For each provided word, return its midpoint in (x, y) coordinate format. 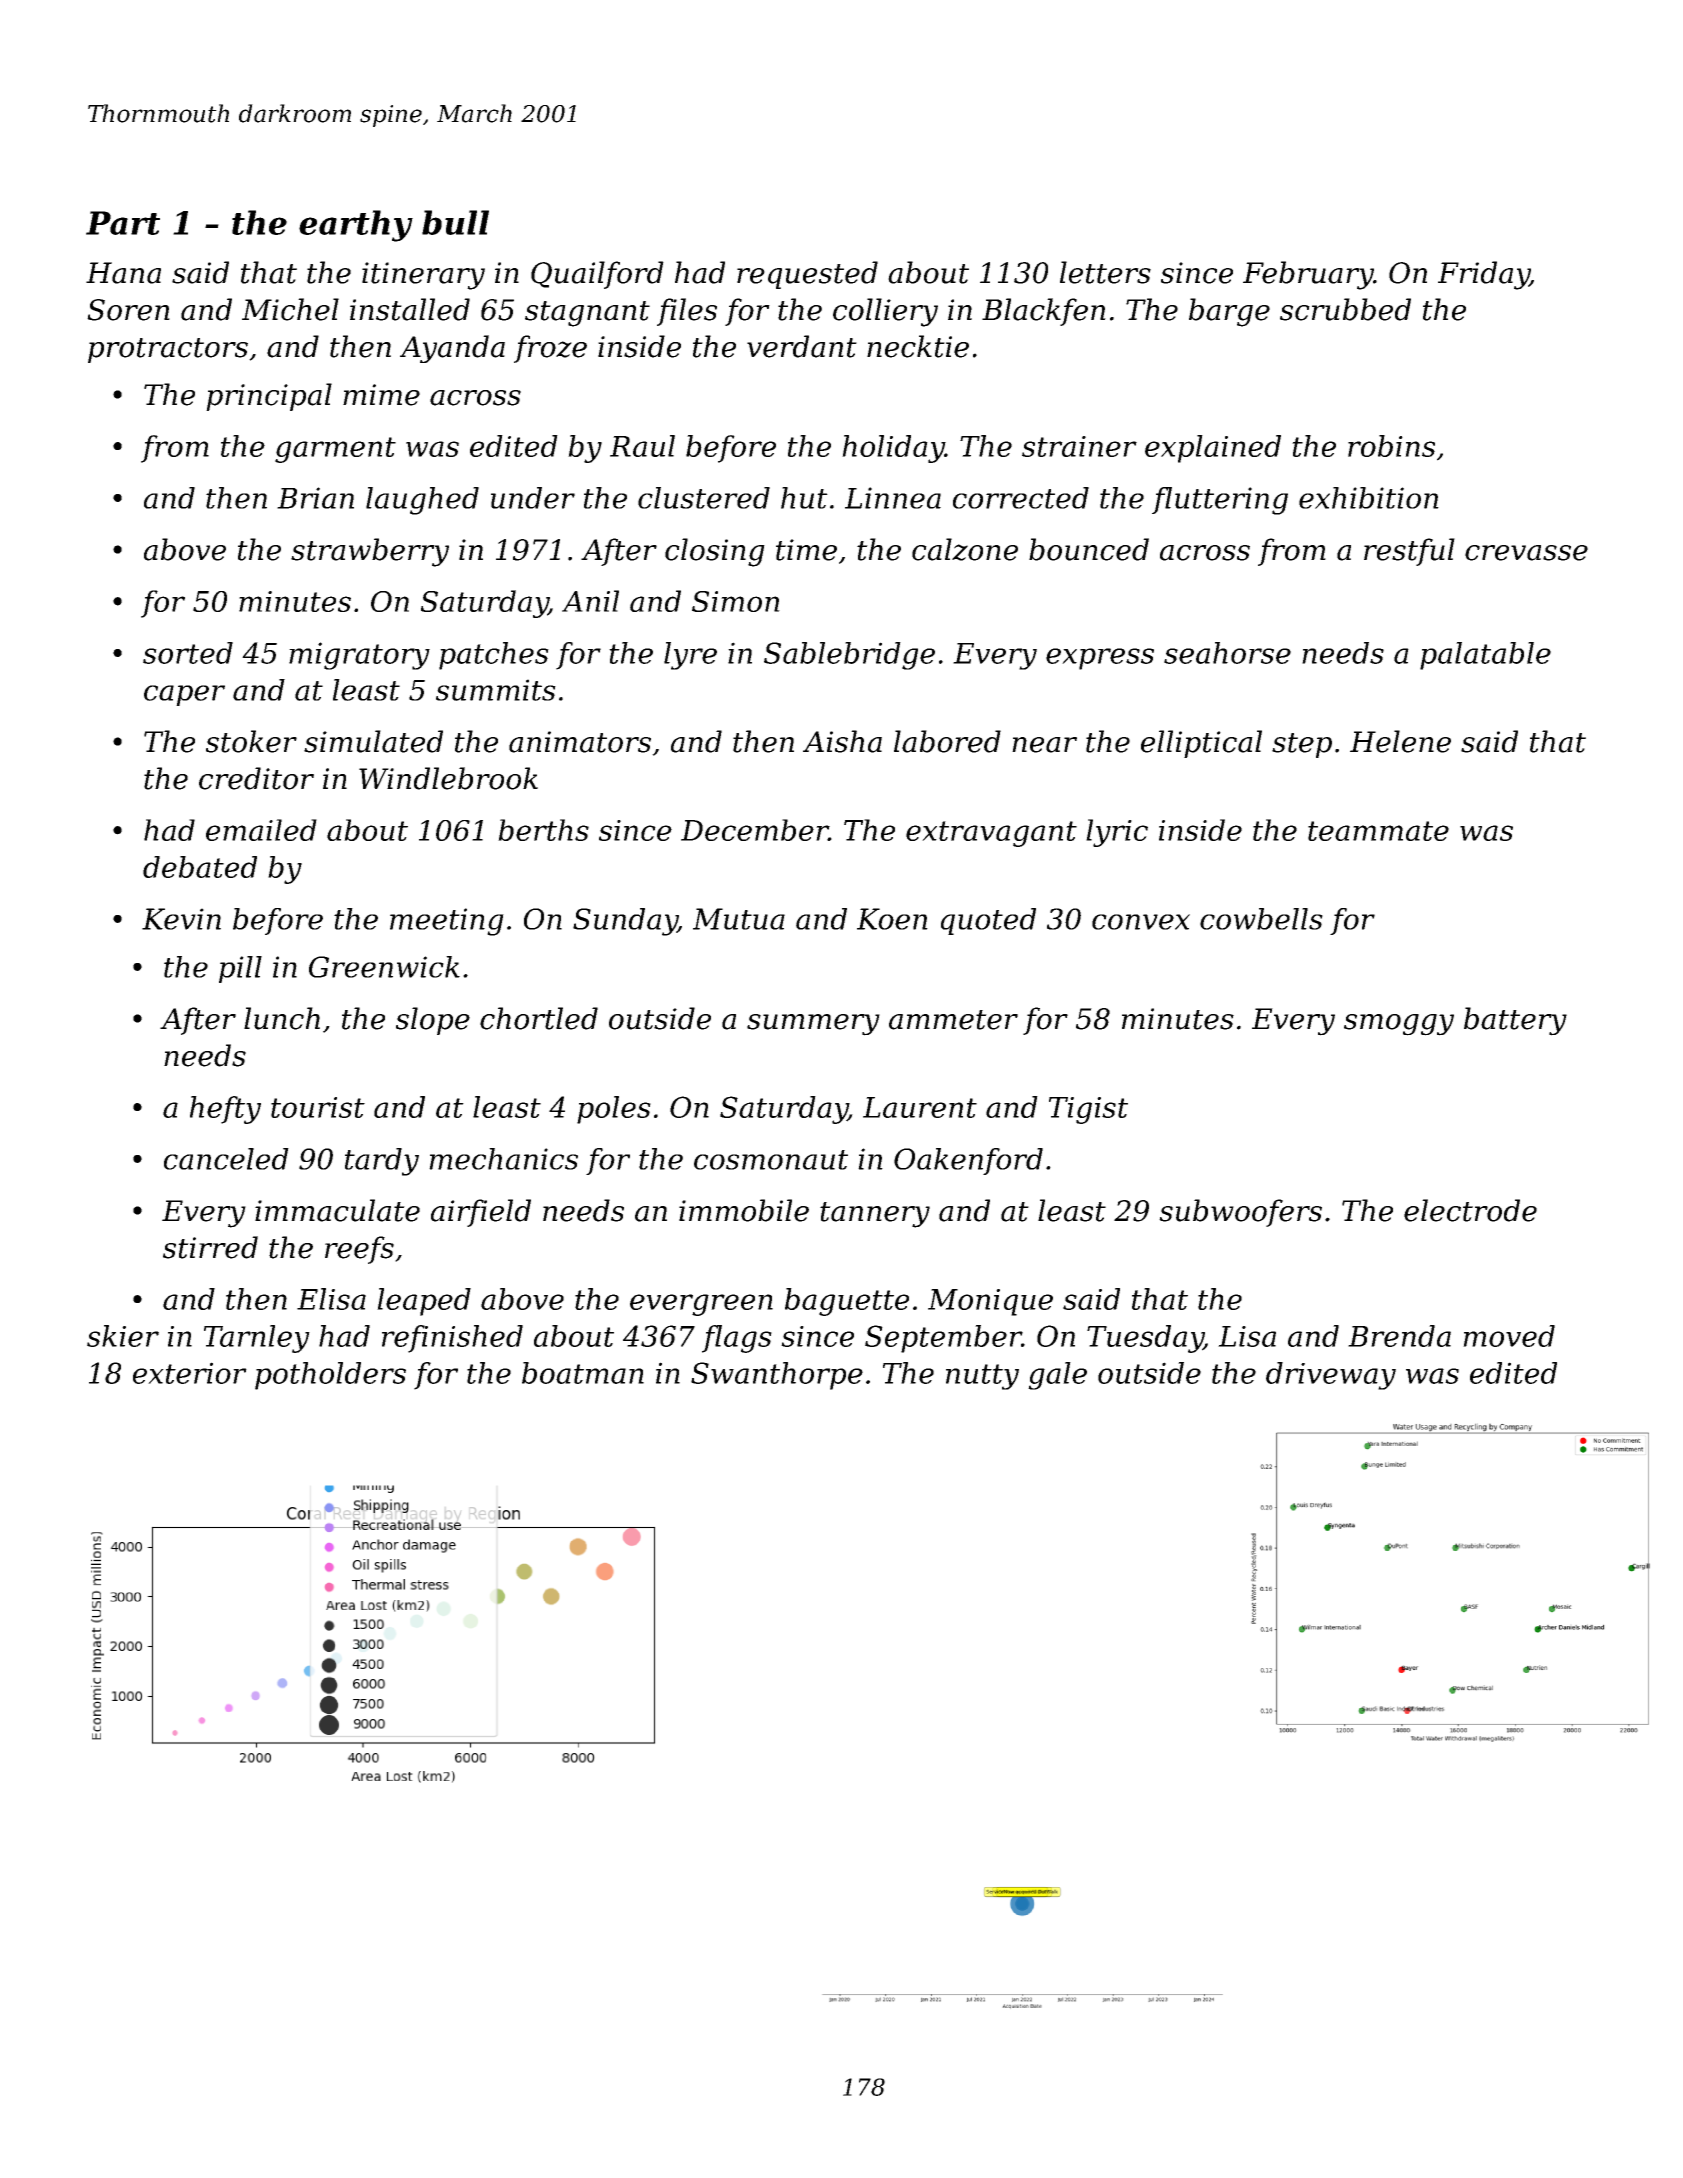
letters (1105, 272)
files (687, 312)
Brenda (1399, 1336)
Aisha (842, 741)
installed (410, 309)
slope (433, 1021)
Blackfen (1044, 312)
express (1100, 659)
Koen (892, 919)
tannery (875, 1215)
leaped (424, 1302)
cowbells (1261, 919)
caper (184, 695)
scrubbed (1345, 309)
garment (335, 450)
